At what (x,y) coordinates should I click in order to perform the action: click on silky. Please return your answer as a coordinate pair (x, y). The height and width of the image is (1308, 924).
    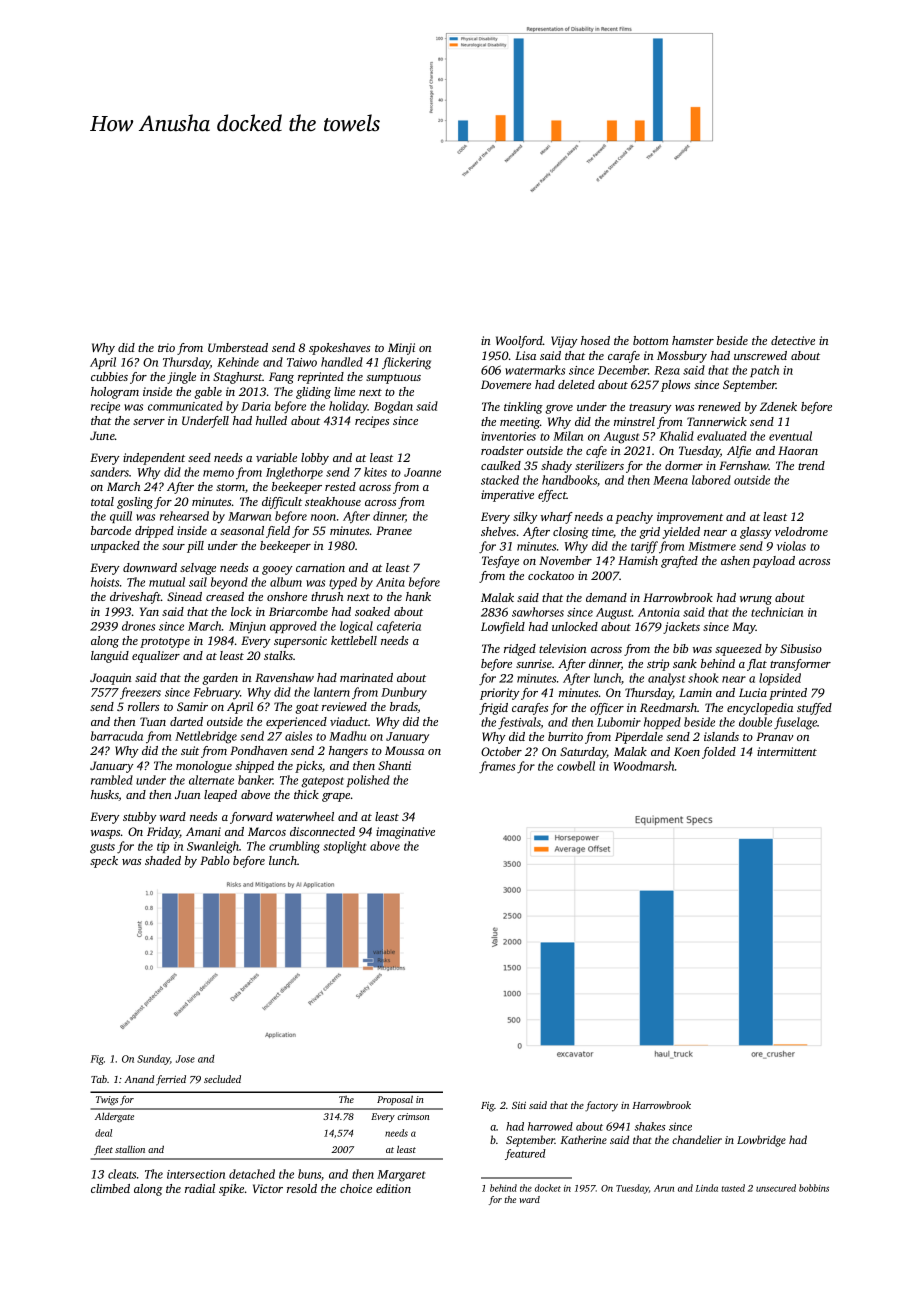
    Looking at the image, I should click on (525, 518).
